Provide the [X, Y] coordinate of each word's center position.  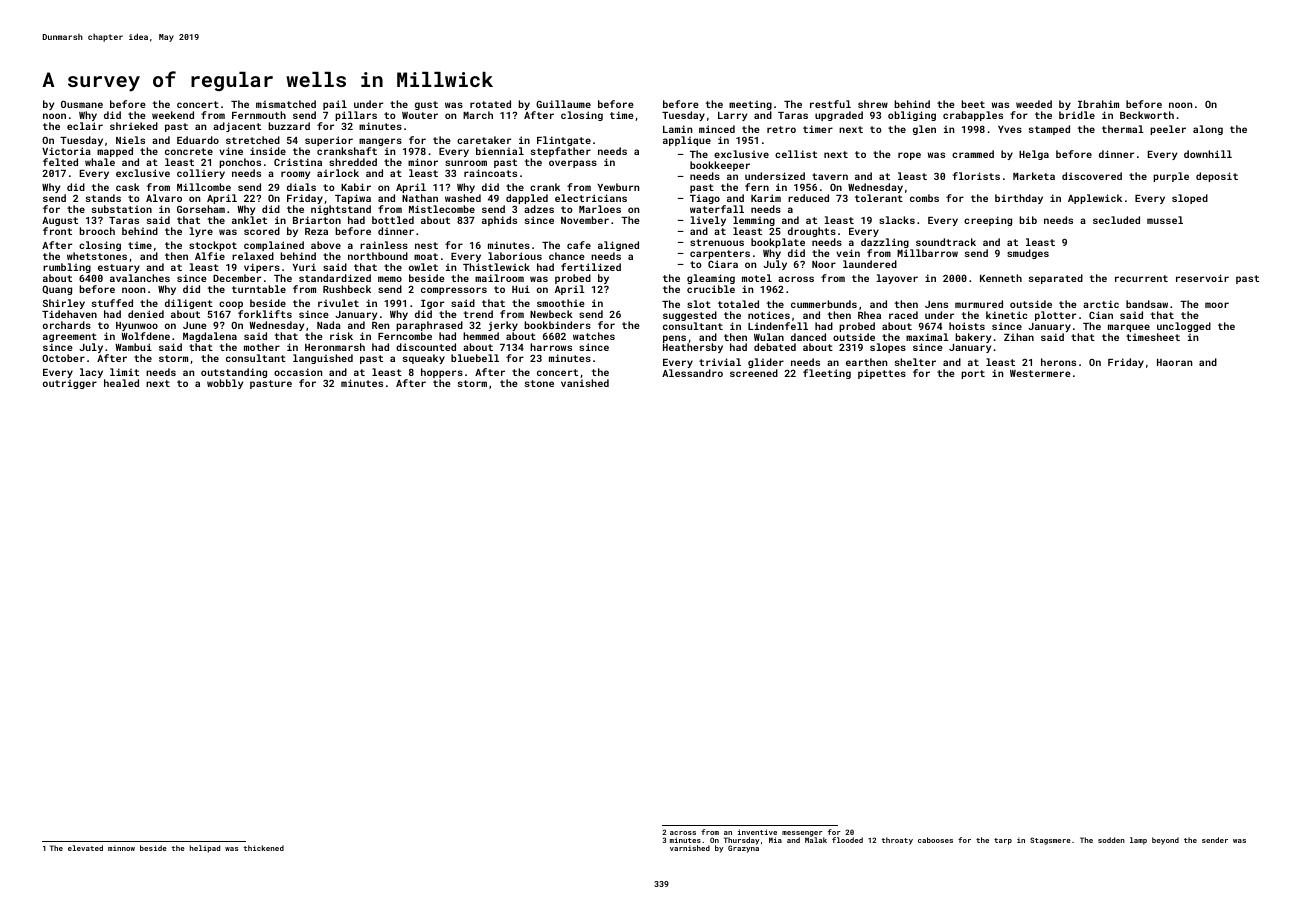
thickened [264, 848]
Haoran [1174, 362]
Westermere [1040, 373]
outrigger [70, 384]
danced [808, 337]
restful [830, 104]
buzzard [289, 126]
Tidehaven [69, 314]
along [1208, 130]
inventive [757, 832]
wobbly [225, 384]
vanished [585, 383]
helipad [205, 849]
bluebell [475, 358]
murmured [979, 304]
